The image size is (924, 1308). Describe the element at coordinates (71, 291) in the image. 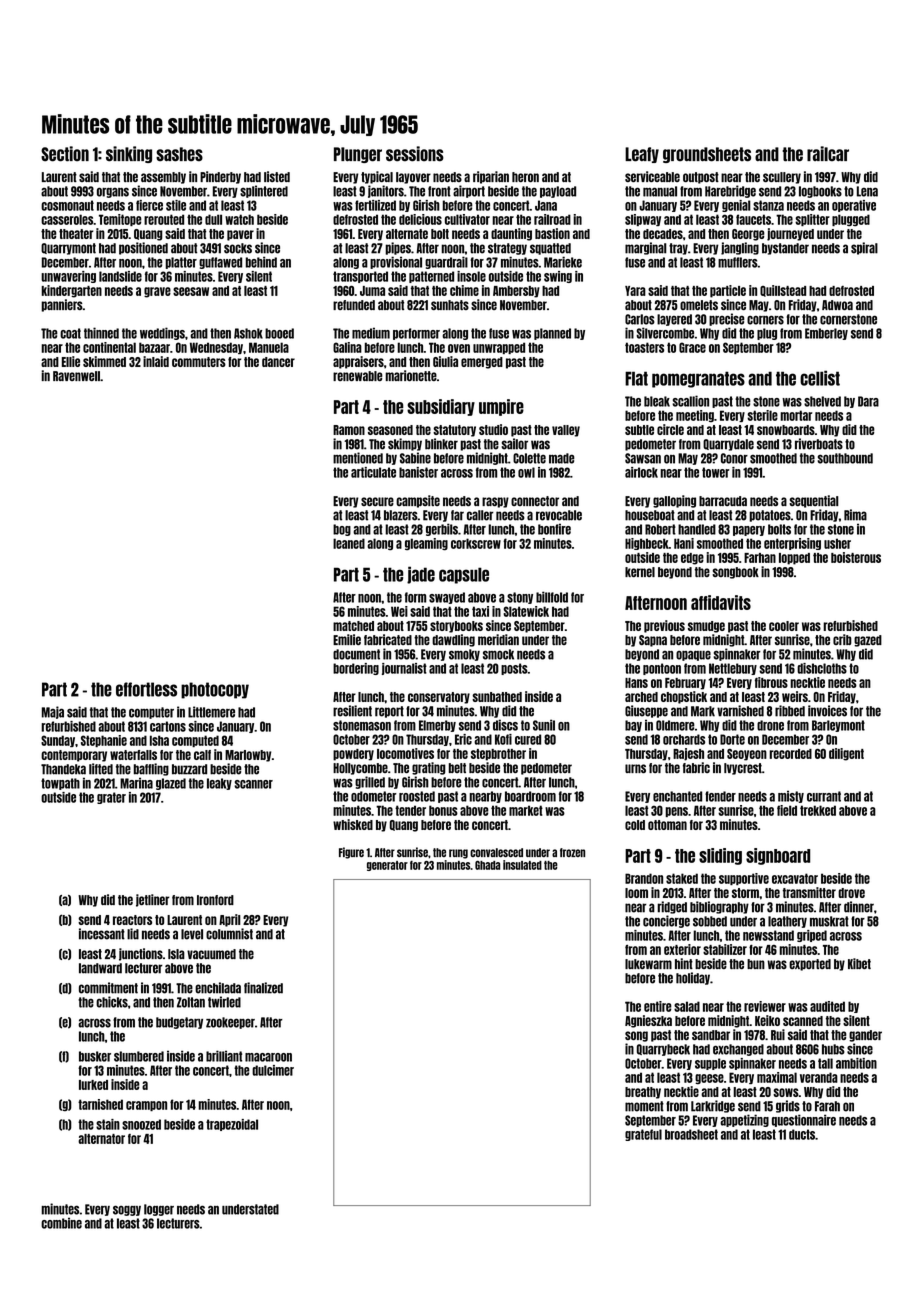

I see `kindergarten` at that location.
